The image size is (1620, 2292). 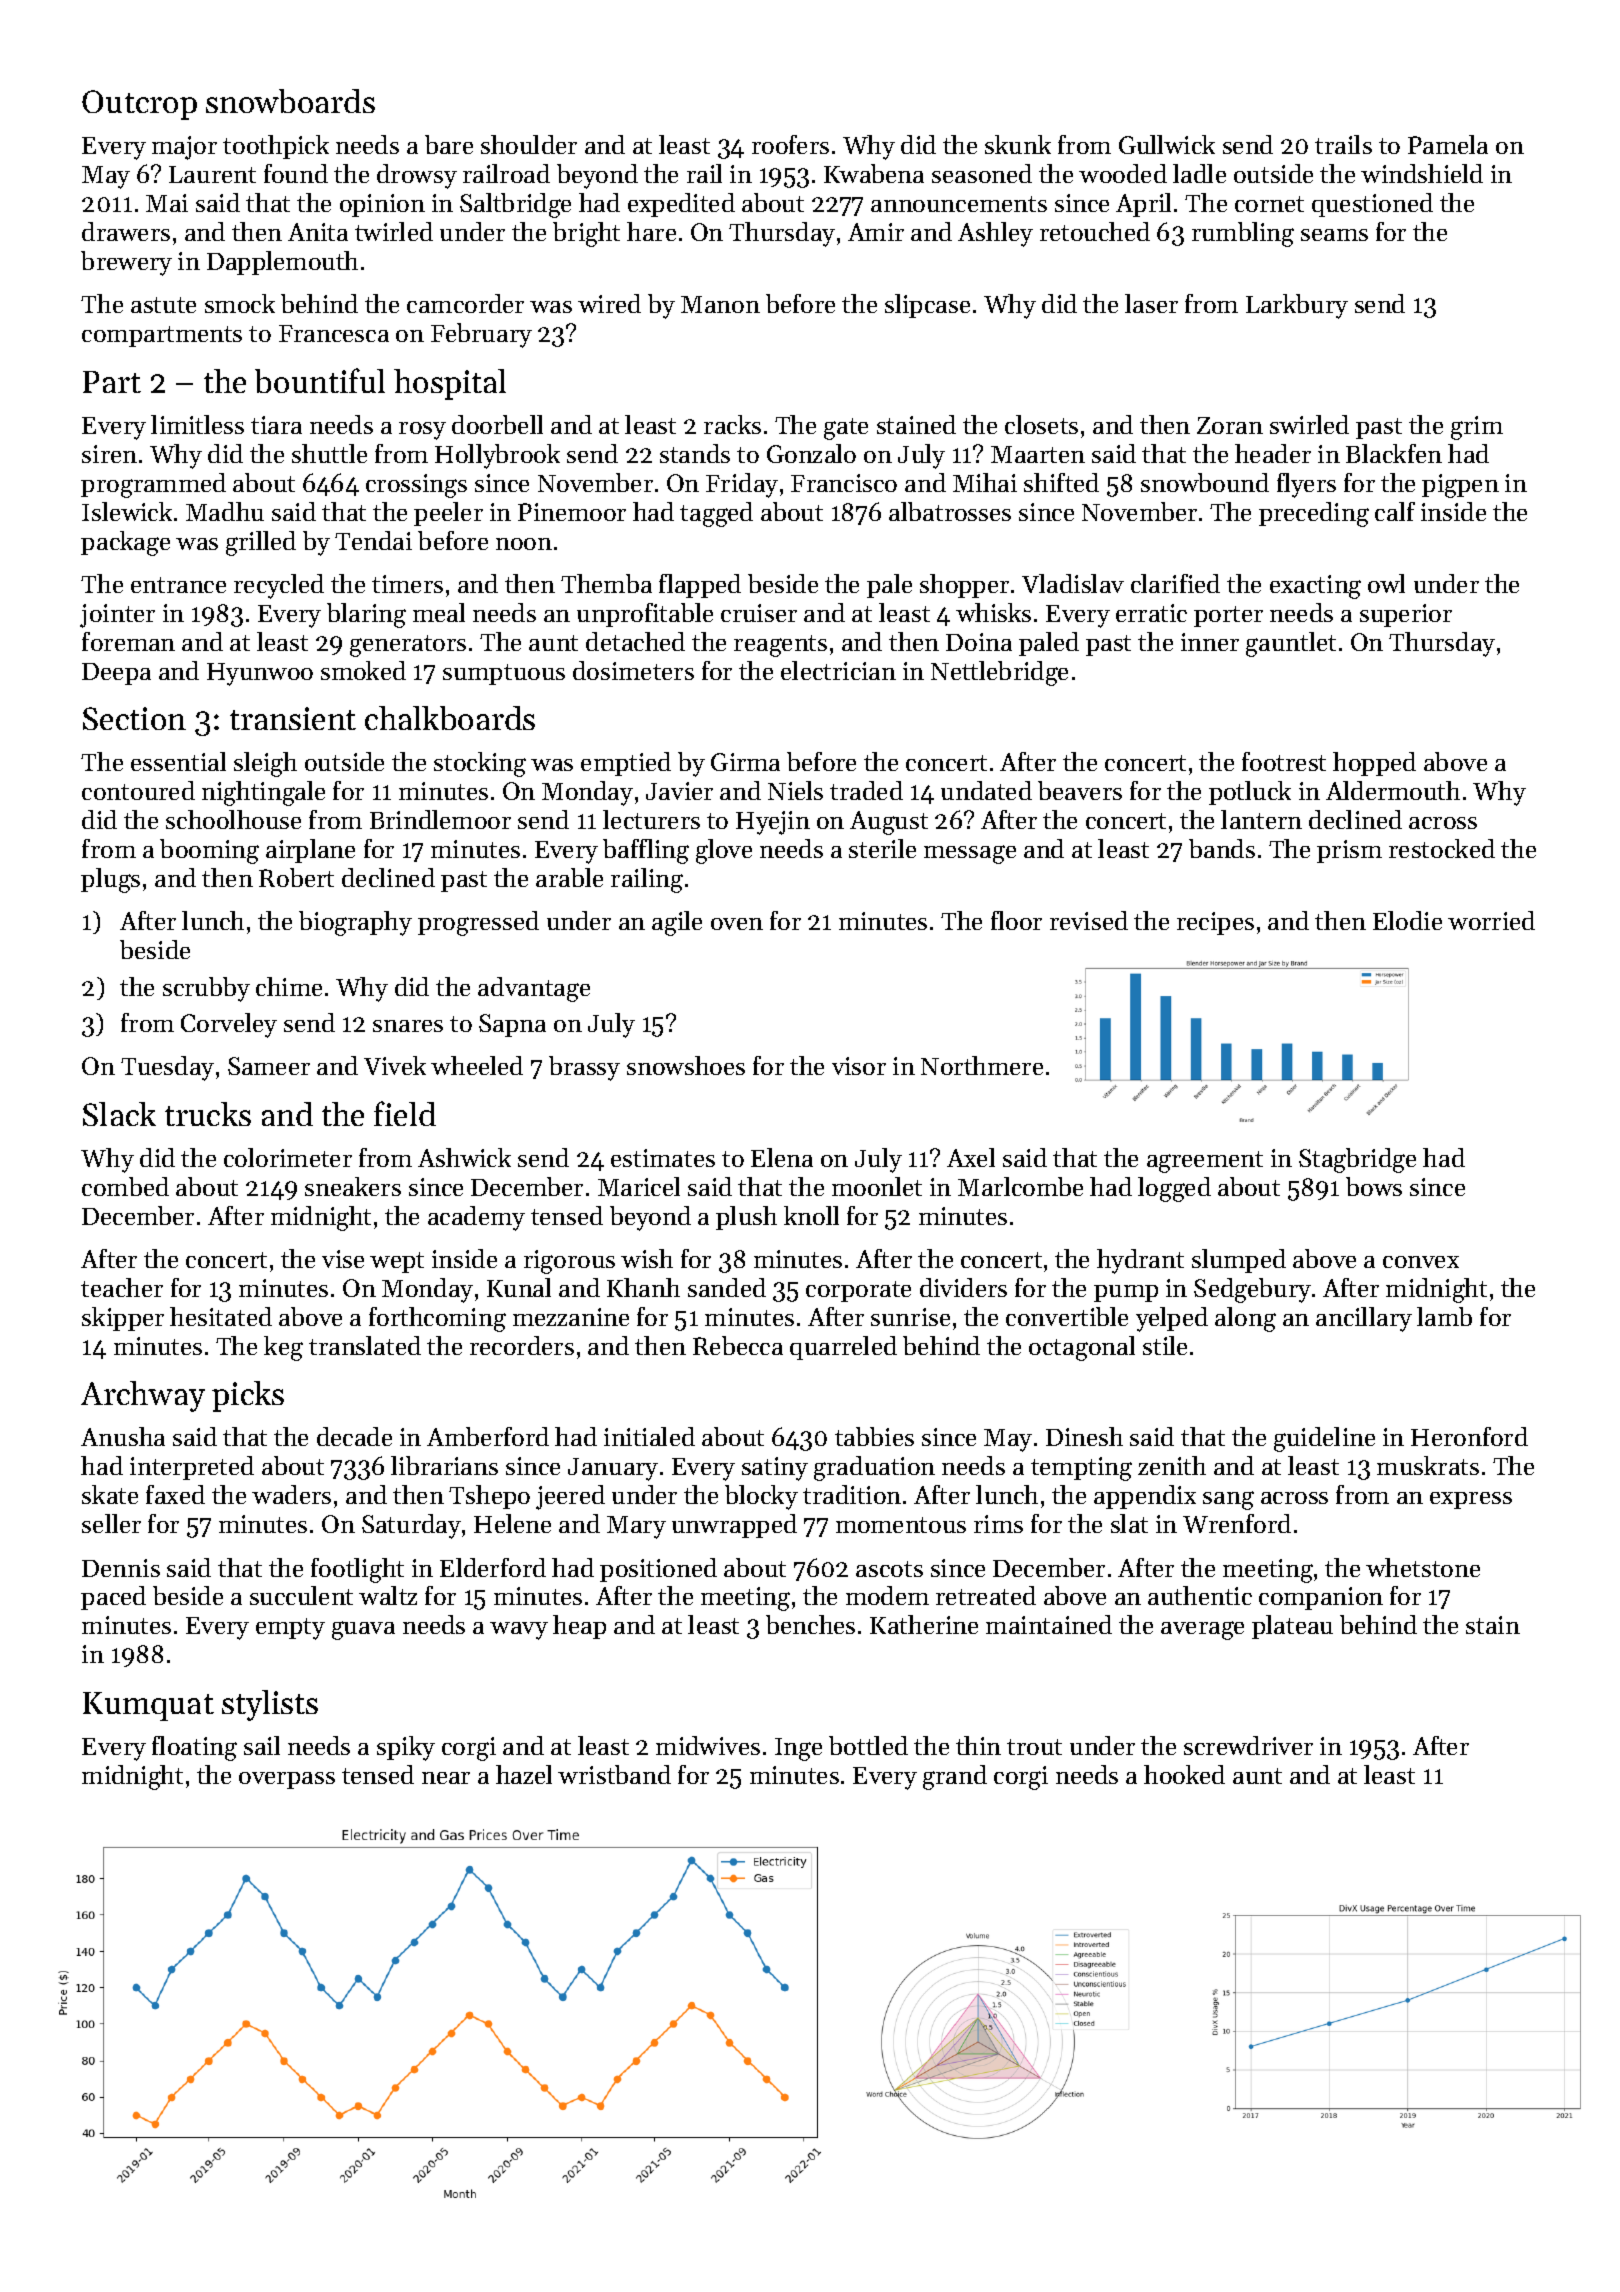 I want to click on Pinemoor, so click(x=572, y=512).
